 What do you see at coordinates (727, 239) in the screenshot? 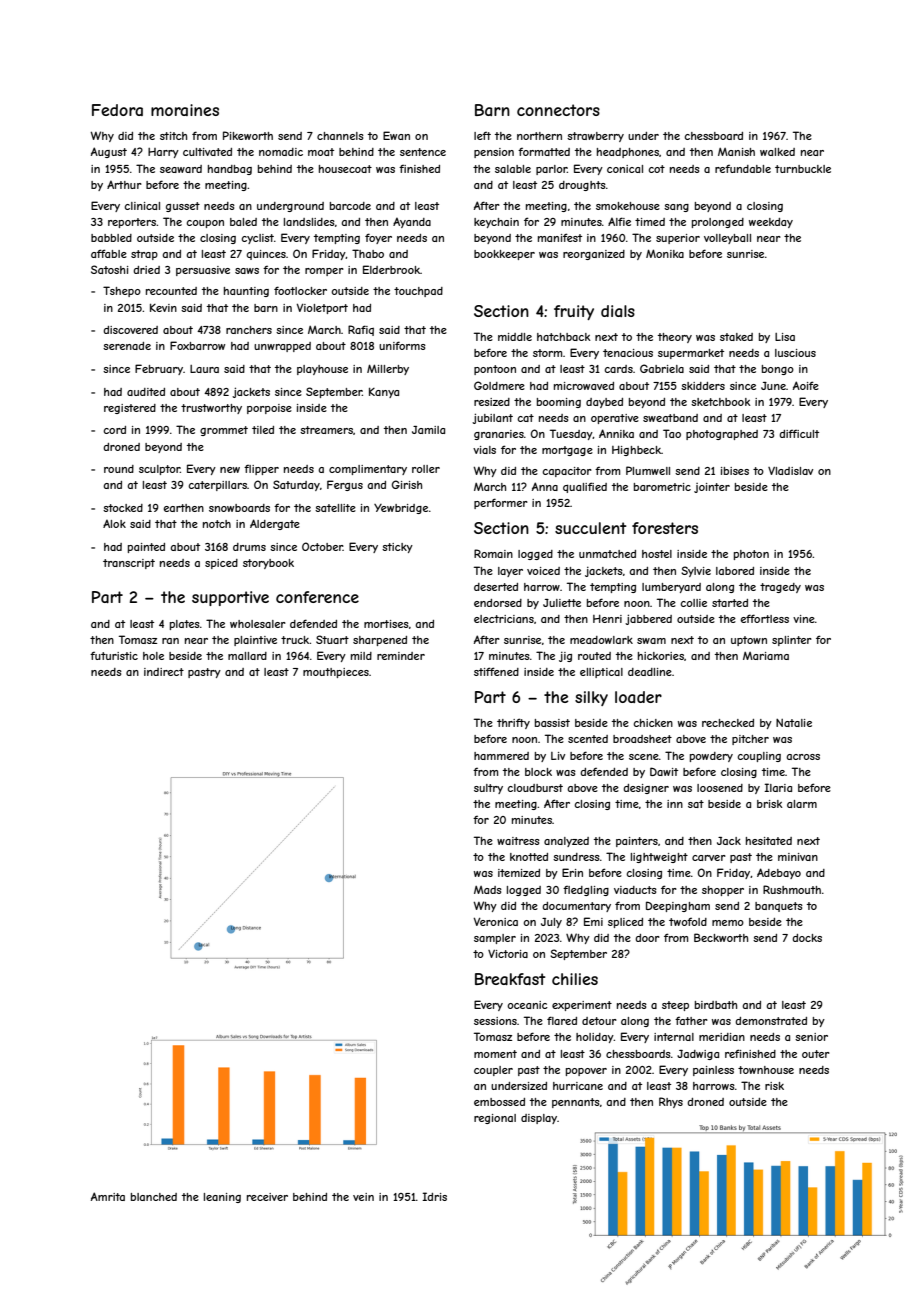
I see `volleyball` at bounding box center [727, 239].
